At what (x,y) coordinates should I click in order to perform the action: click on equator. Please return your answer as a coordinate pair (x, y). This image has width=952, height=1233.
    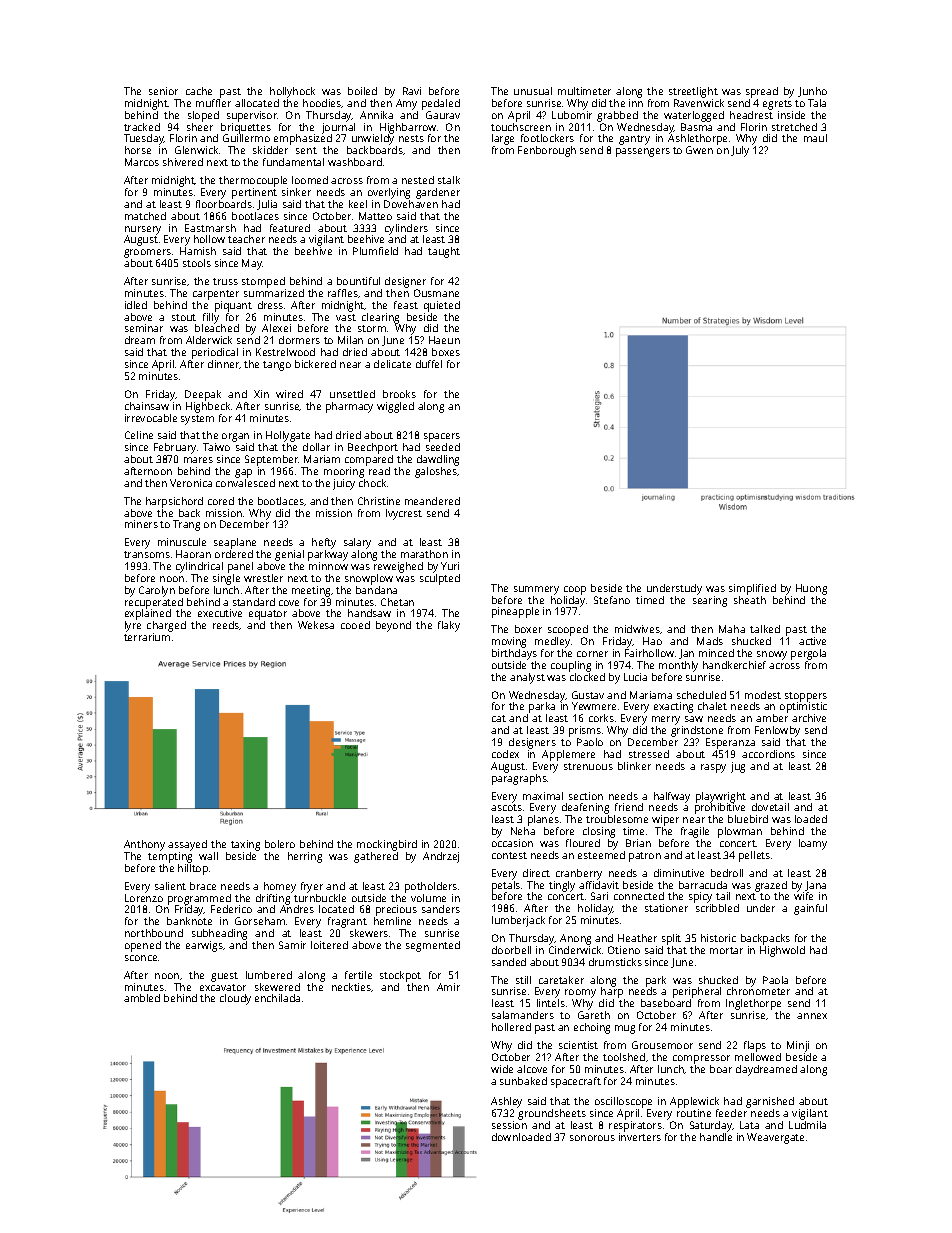
    Looking at the image, I should click on (268, 615).
